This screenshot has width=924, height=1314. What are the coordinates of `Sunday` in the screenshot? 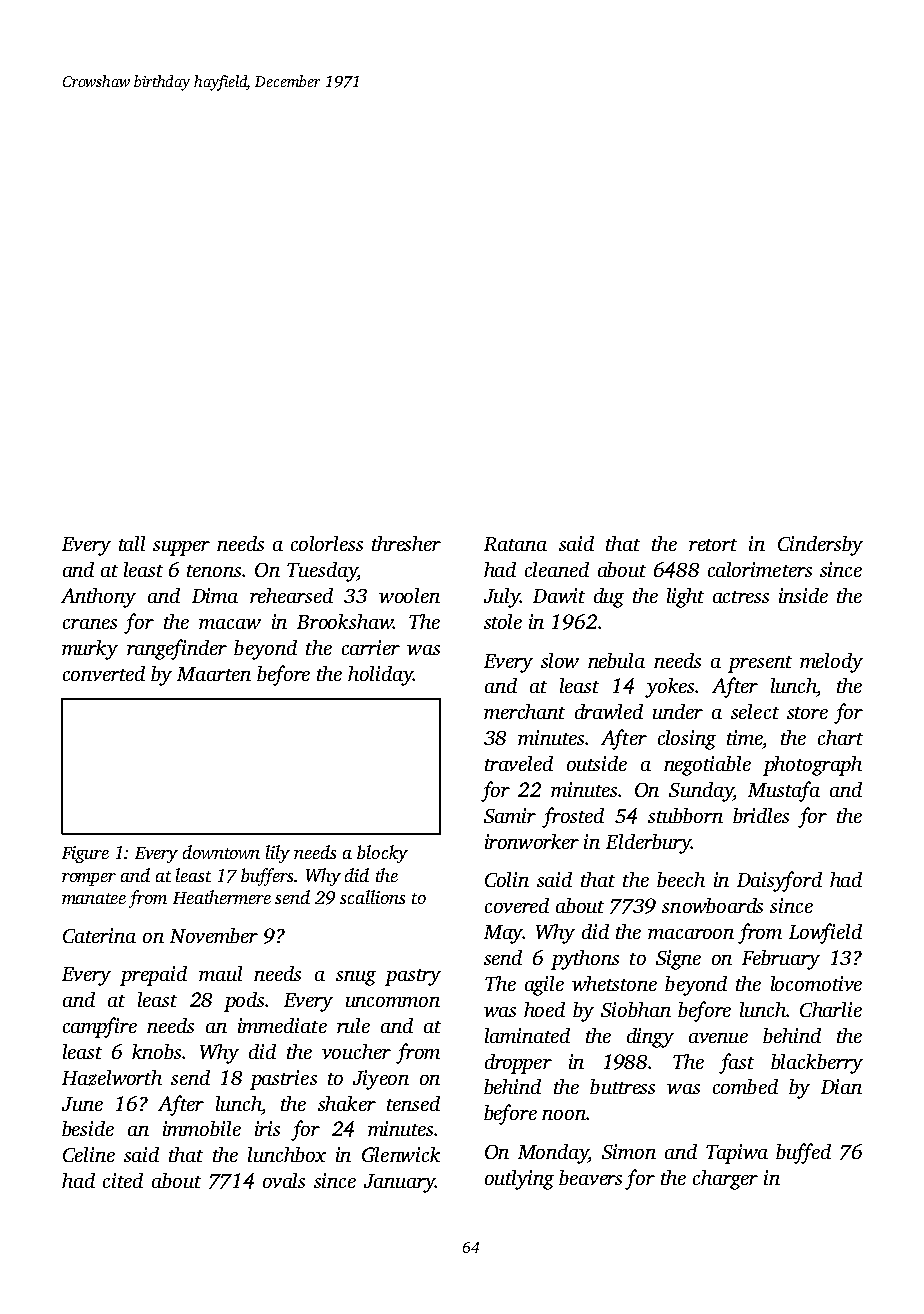 It's located at (701, 792).
